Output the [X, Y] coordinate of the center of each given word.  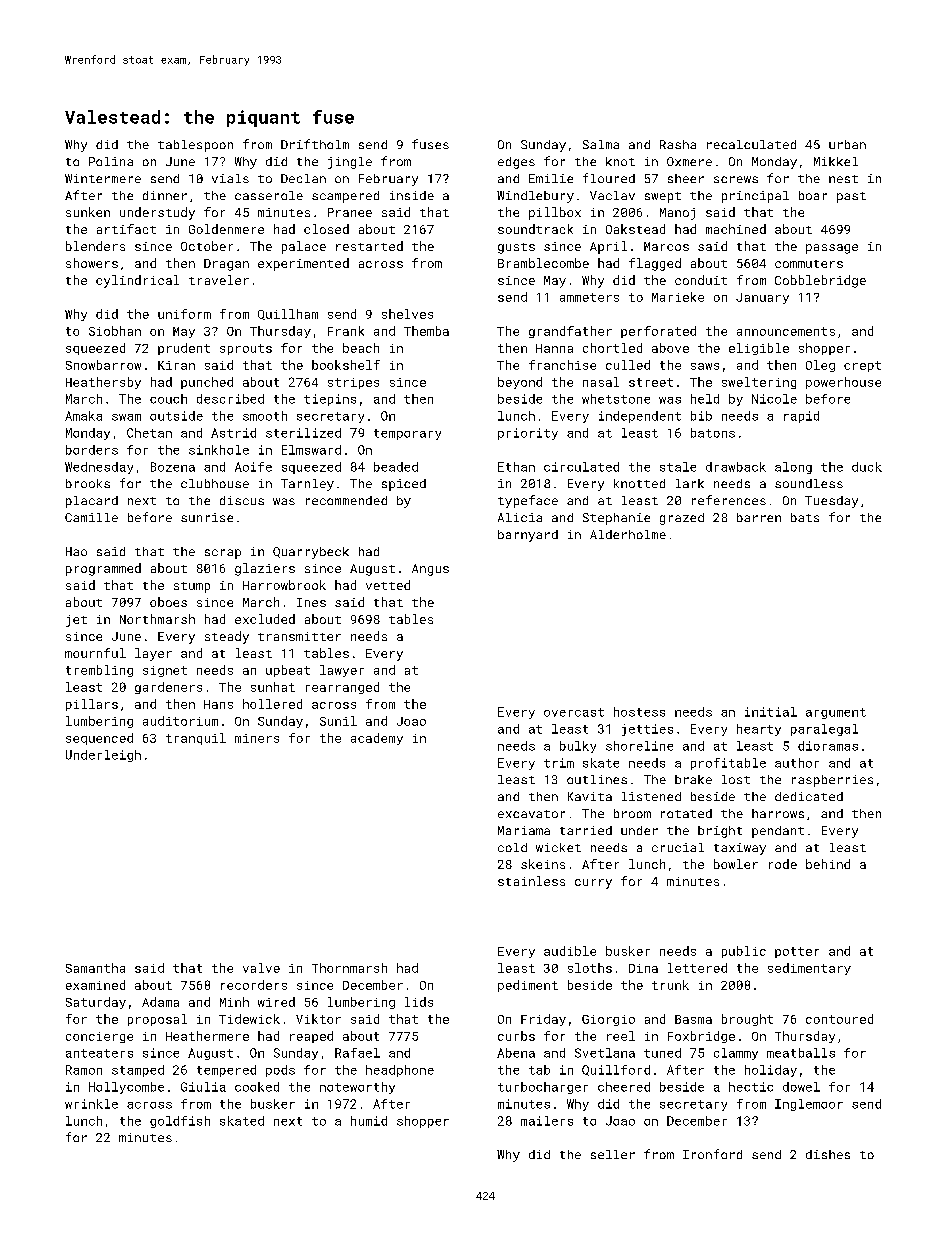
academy [377, 739]
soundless [809, 483]
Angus [430, 570]
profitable [728, 764]
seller [613, 1154]
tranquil [196, 739]
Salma [601, 144]
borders [92, 450]
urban [847, 144]
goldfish [180, 1122]
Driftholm [315, 144]
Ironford [712, 1154]
